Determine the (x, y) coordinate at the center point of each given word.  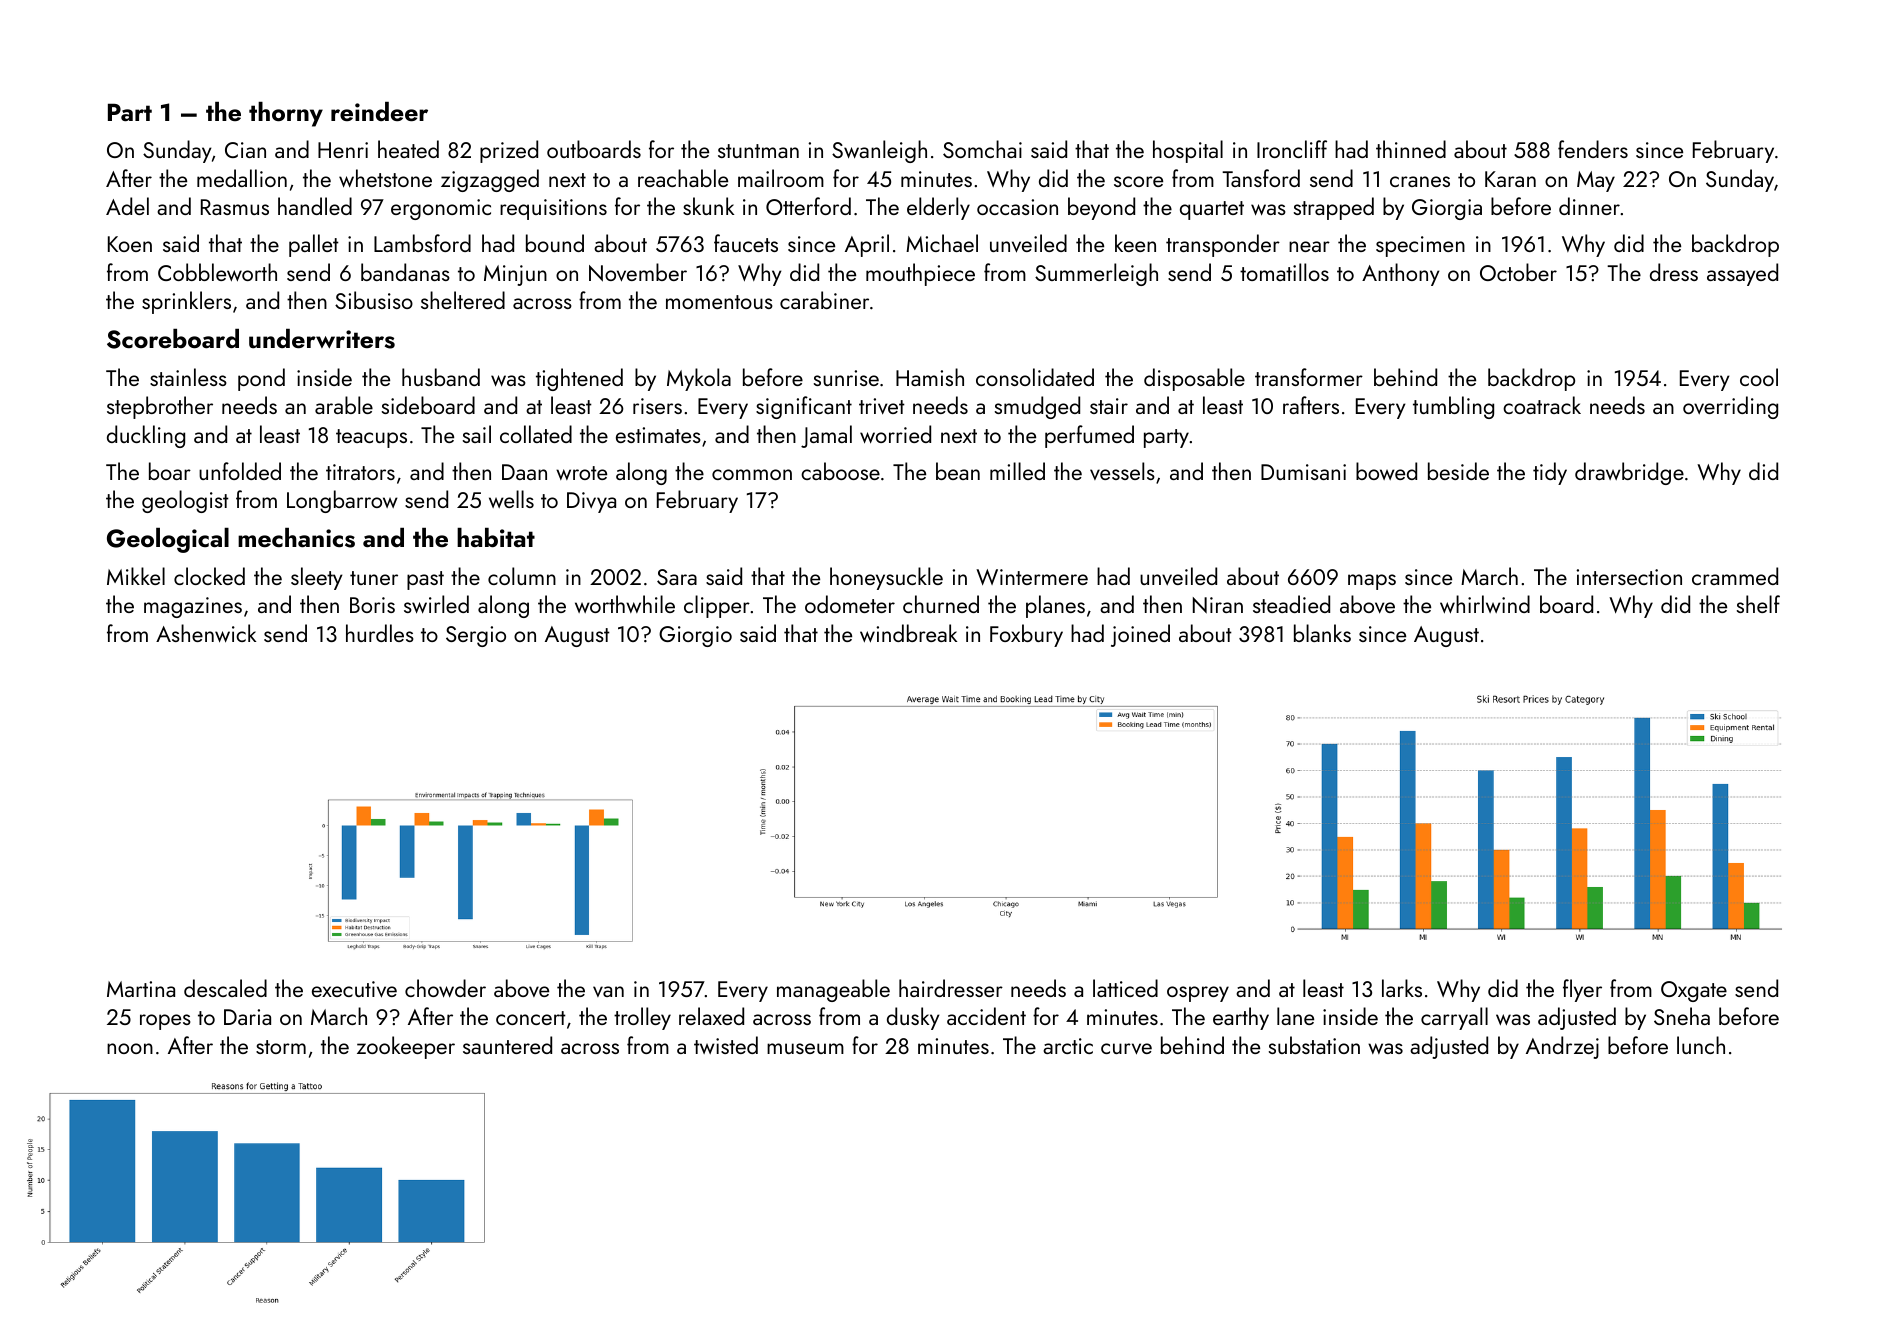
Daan (524, 472)
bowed (1386, 471)
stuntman (758, 151)
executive (354, 989)
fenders (1593, 149)
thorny (286, 114)
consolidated (1035, 377)
